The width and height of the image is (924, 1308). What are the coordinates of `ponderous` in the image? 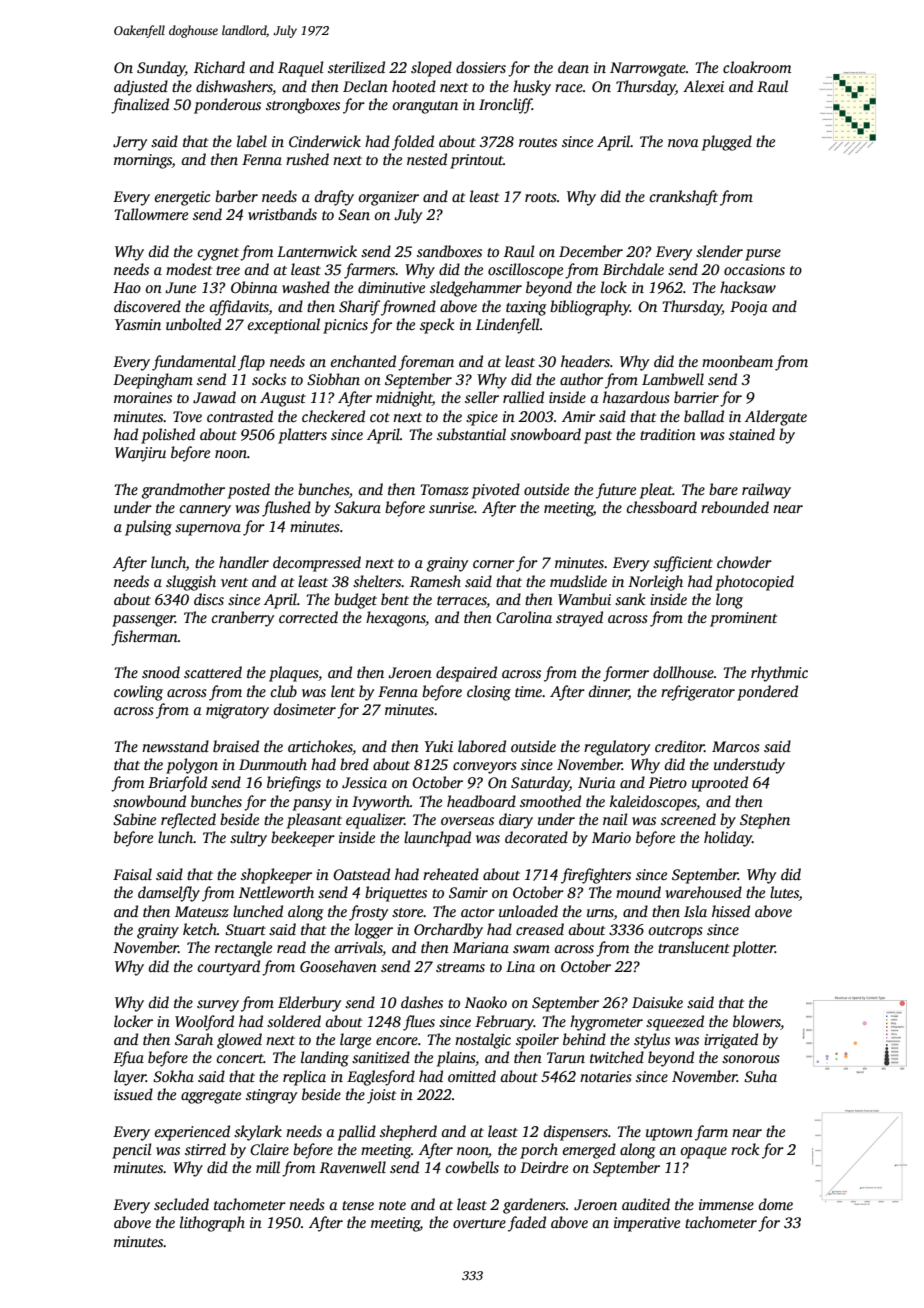 It's located at (227, 106).
